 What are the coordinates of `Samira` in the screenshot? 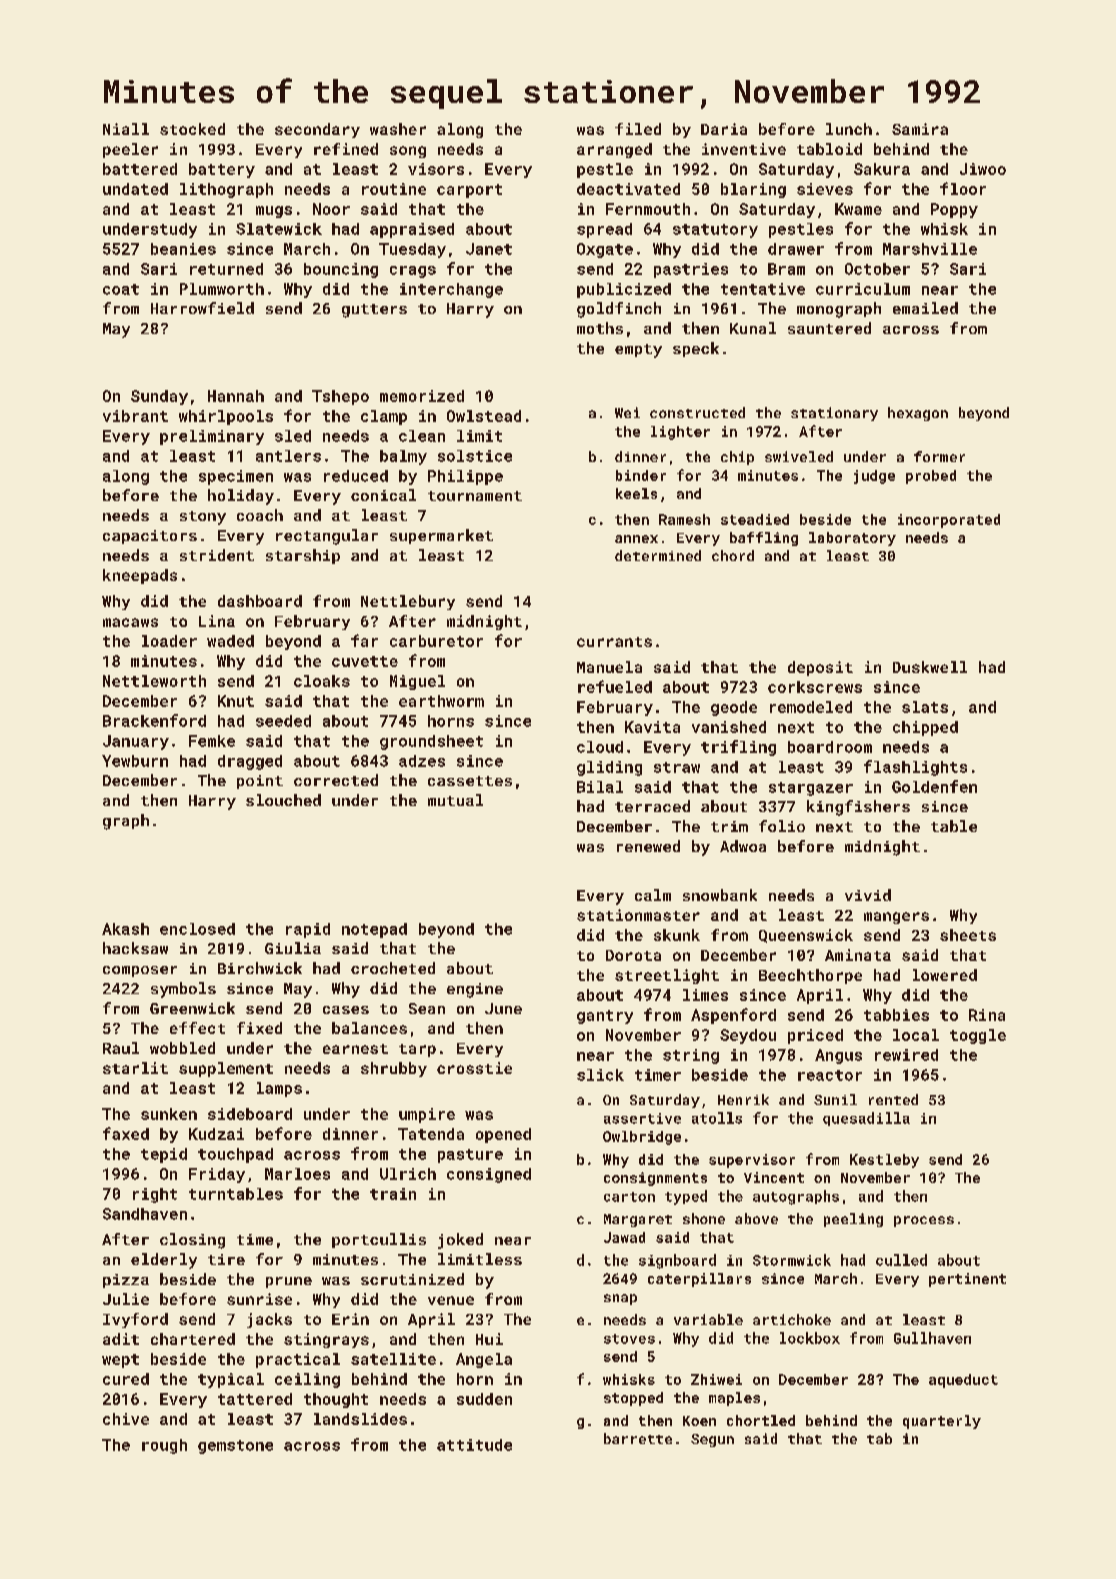 It's located at (920, 129).
